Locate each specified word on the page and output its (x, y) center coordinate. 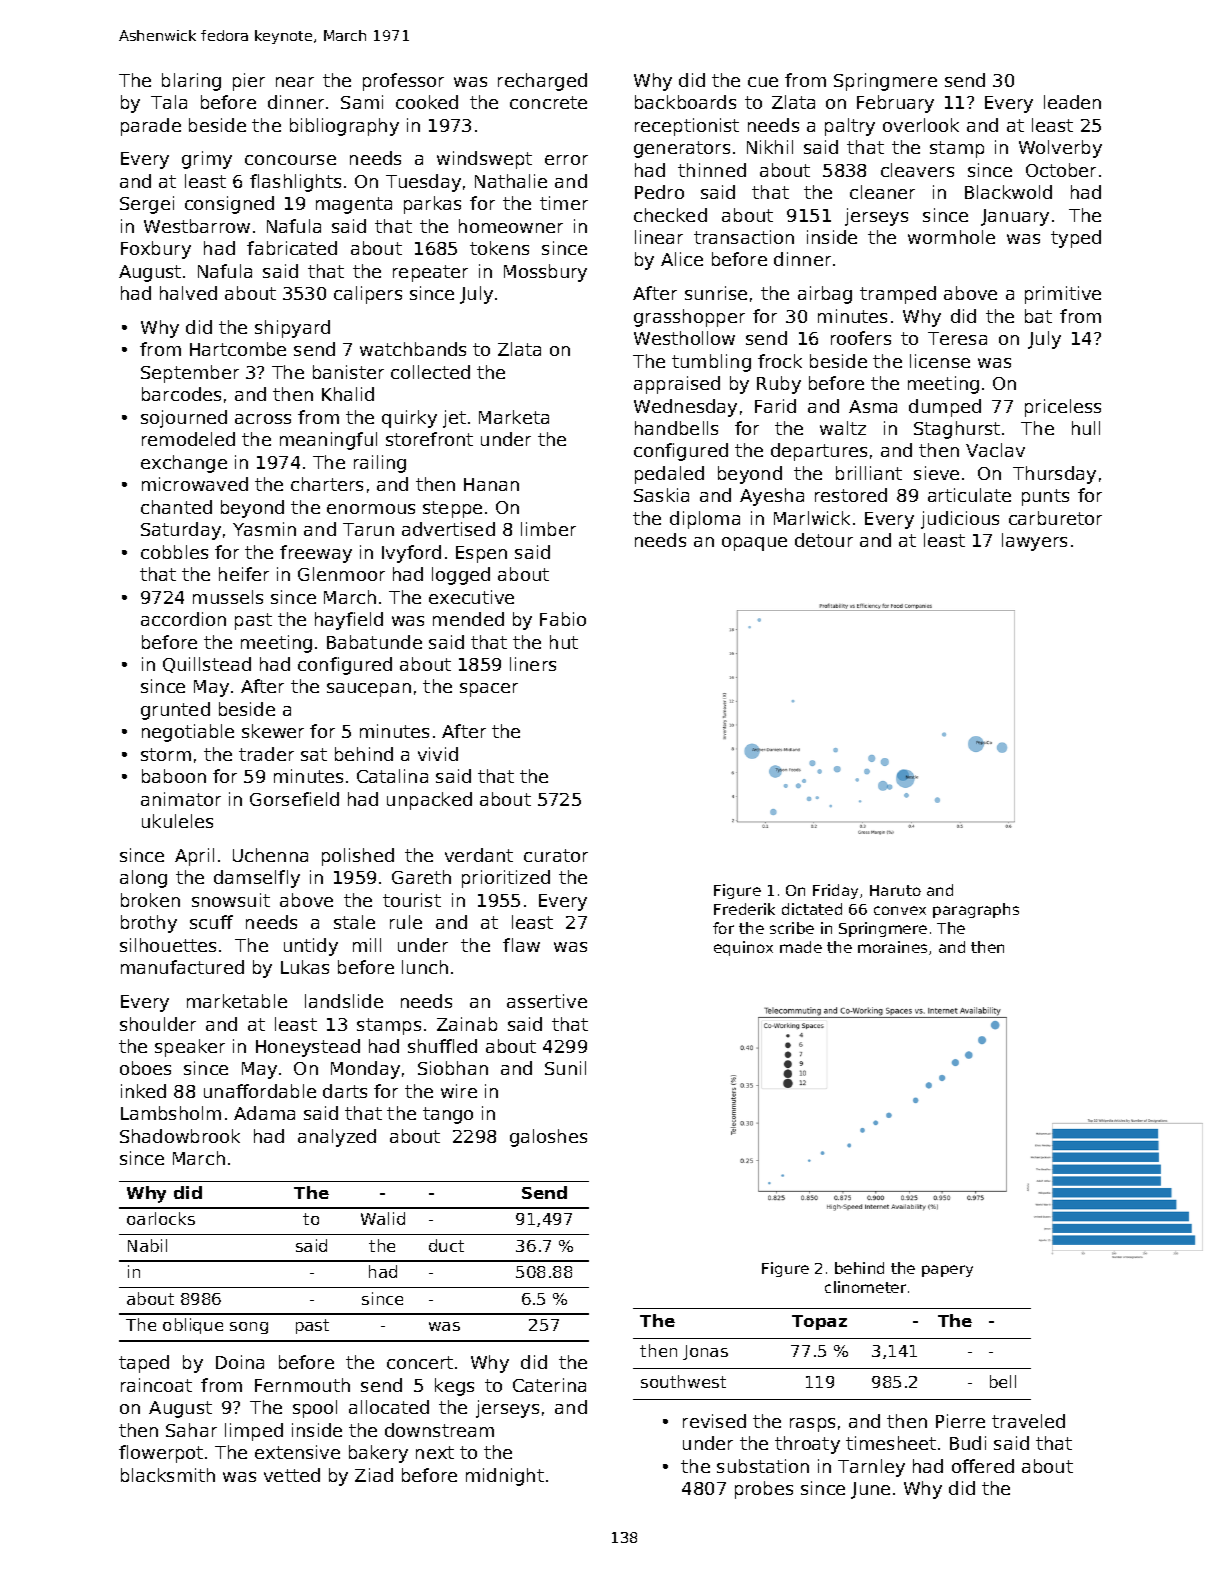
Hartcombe (238, 349)
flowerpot (161, 1454)
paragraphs (976, 910)
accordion (183, 619)
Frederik (744, 909)
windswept (484, 160)
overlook (921, 125)
